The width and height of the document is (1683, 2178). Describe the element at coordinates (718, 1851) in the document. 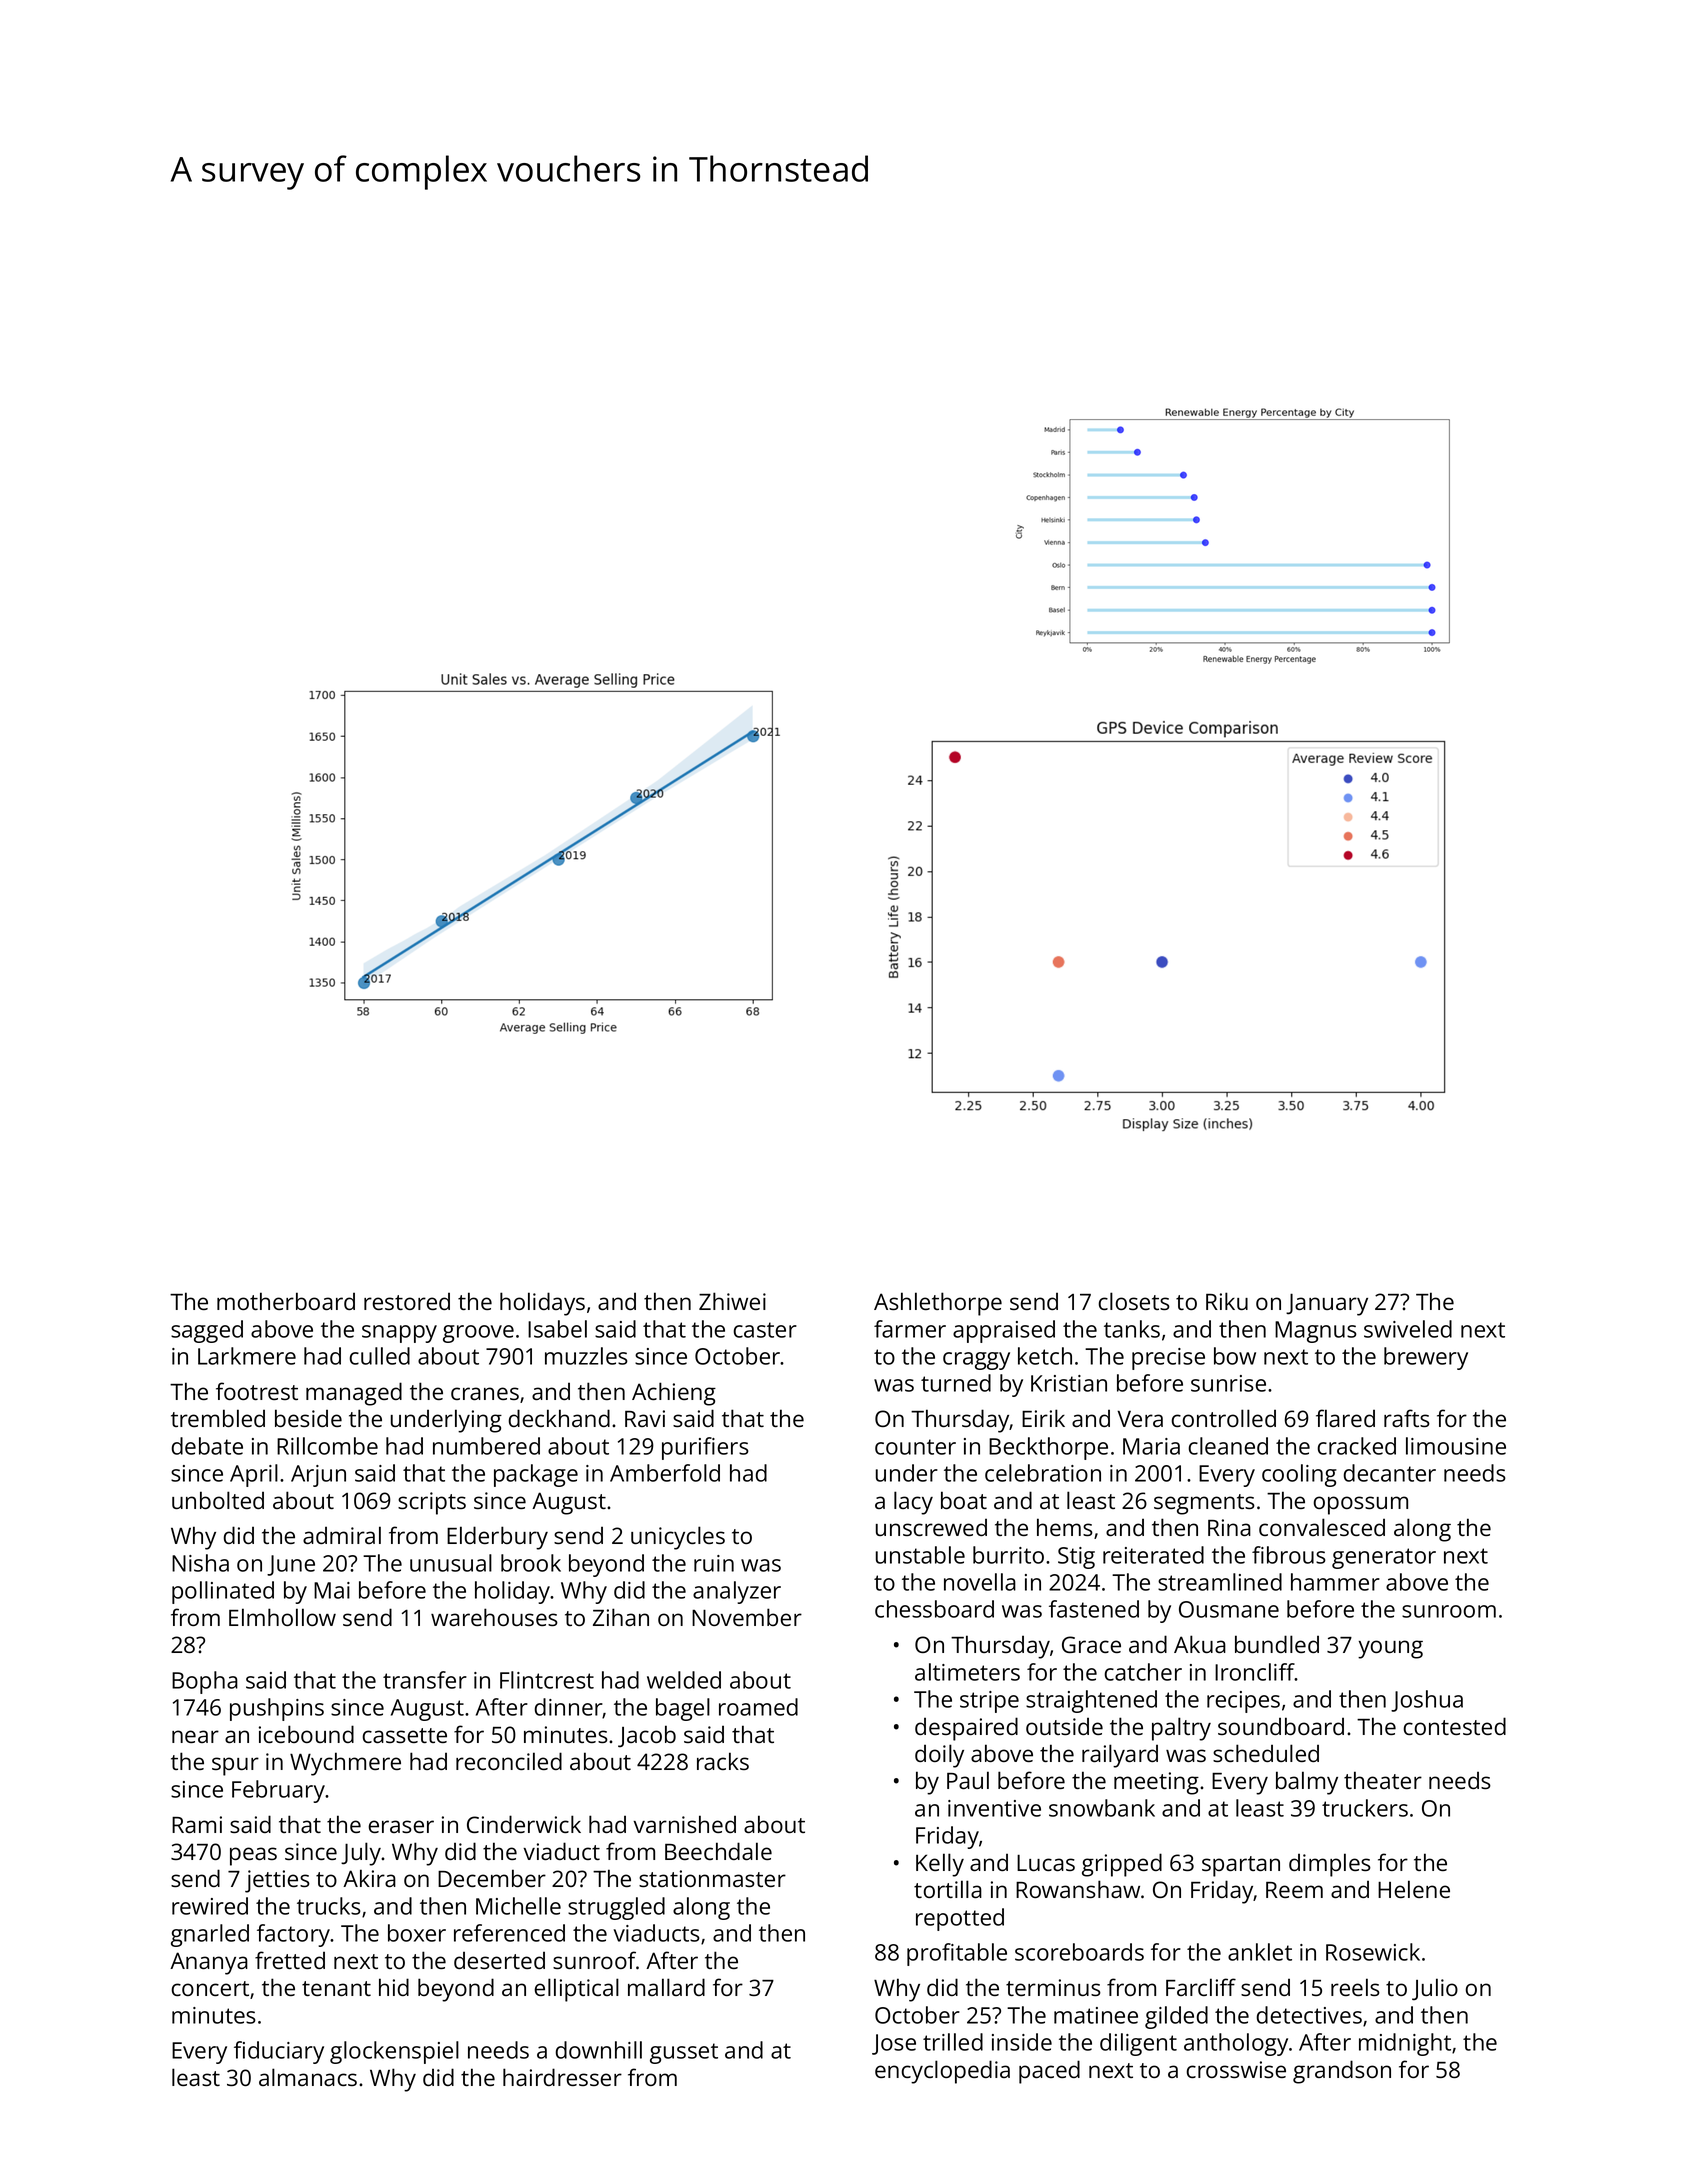

I see `Beechdale` at that location.
